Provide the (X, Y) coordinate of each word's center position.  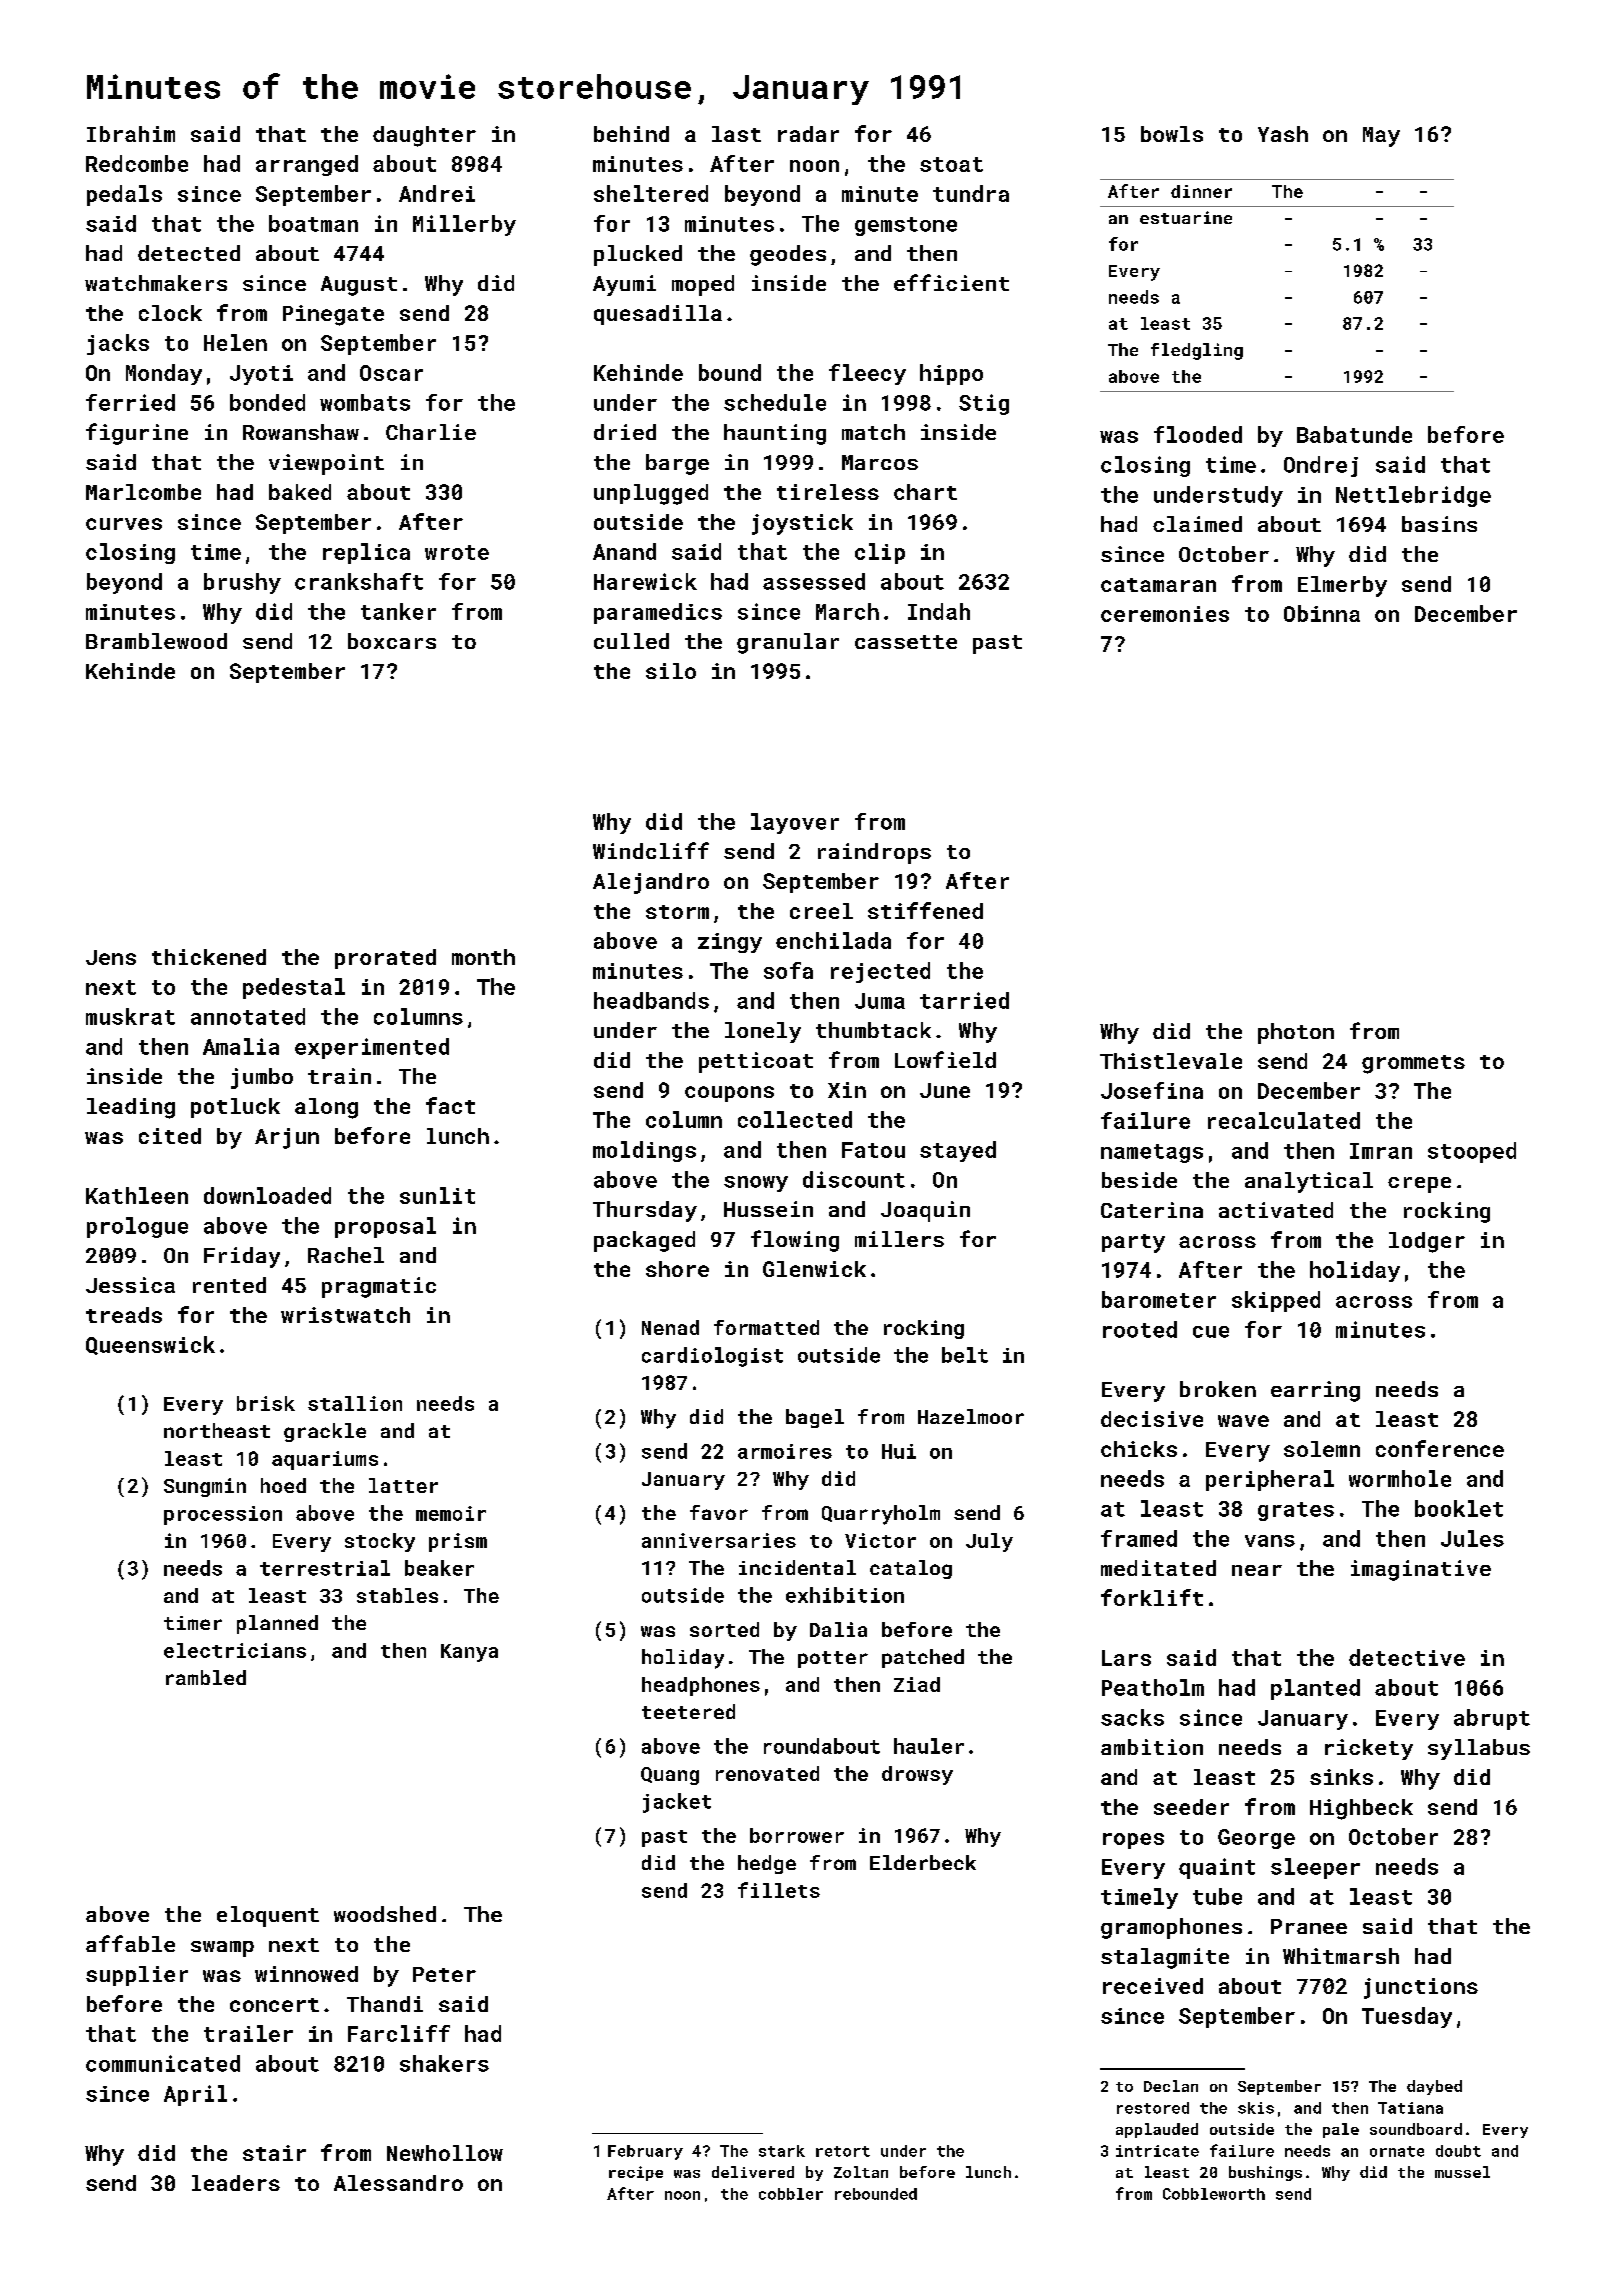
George (1256, 1839)
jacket (677, 1803)
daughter (424, 136)
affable (130, 1943)
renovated (767, 1773)
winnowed (306, 1974)
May (1381, 137)
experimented (372, 1048)
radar (808, 134)
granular (788, 643)
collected (795, 1119)
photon (1296, 1033)
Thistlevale (1171, 1061)
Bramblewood (156, 641)
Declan (1171, 2086)
